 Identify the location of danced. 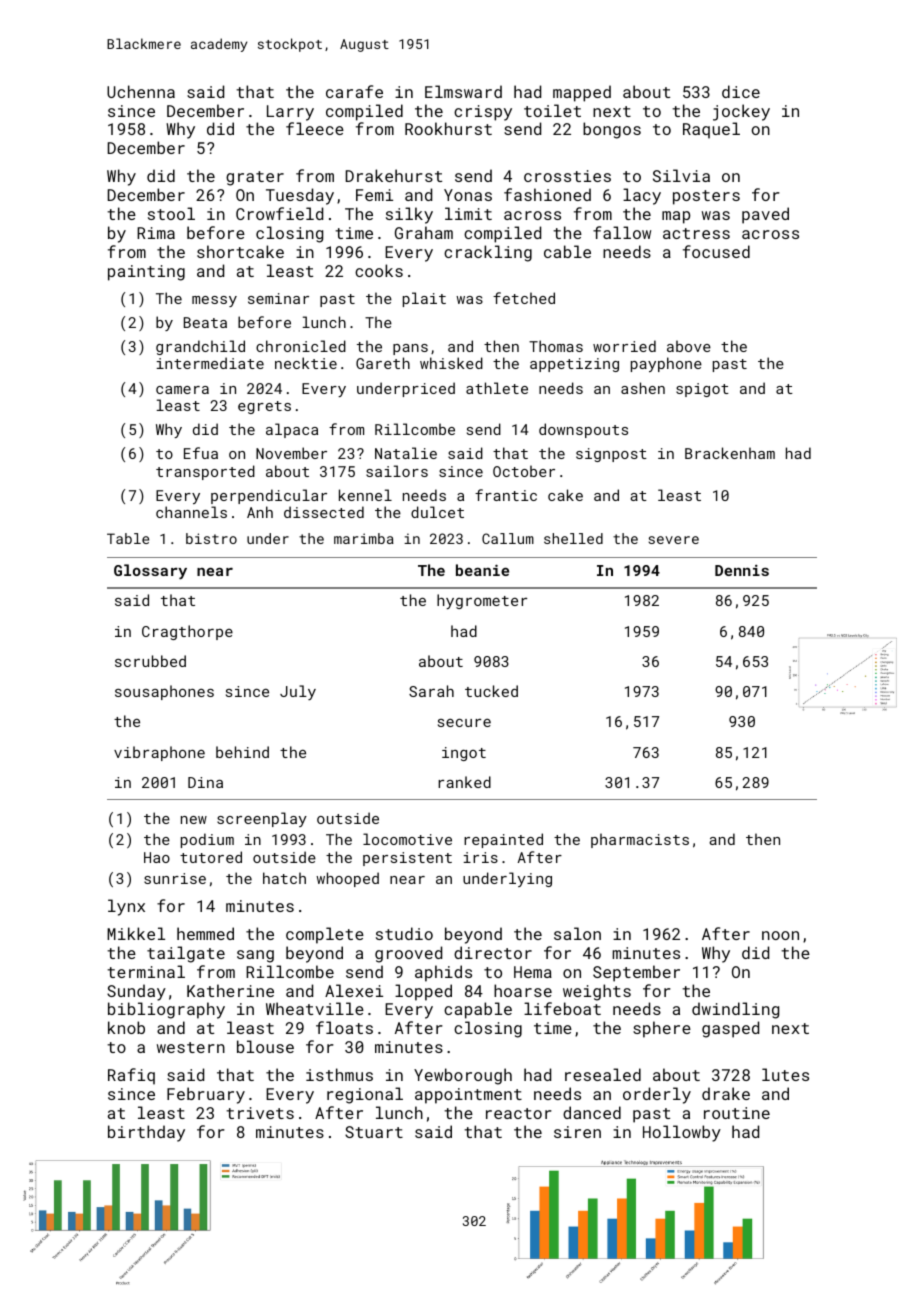
(592, 1112).
